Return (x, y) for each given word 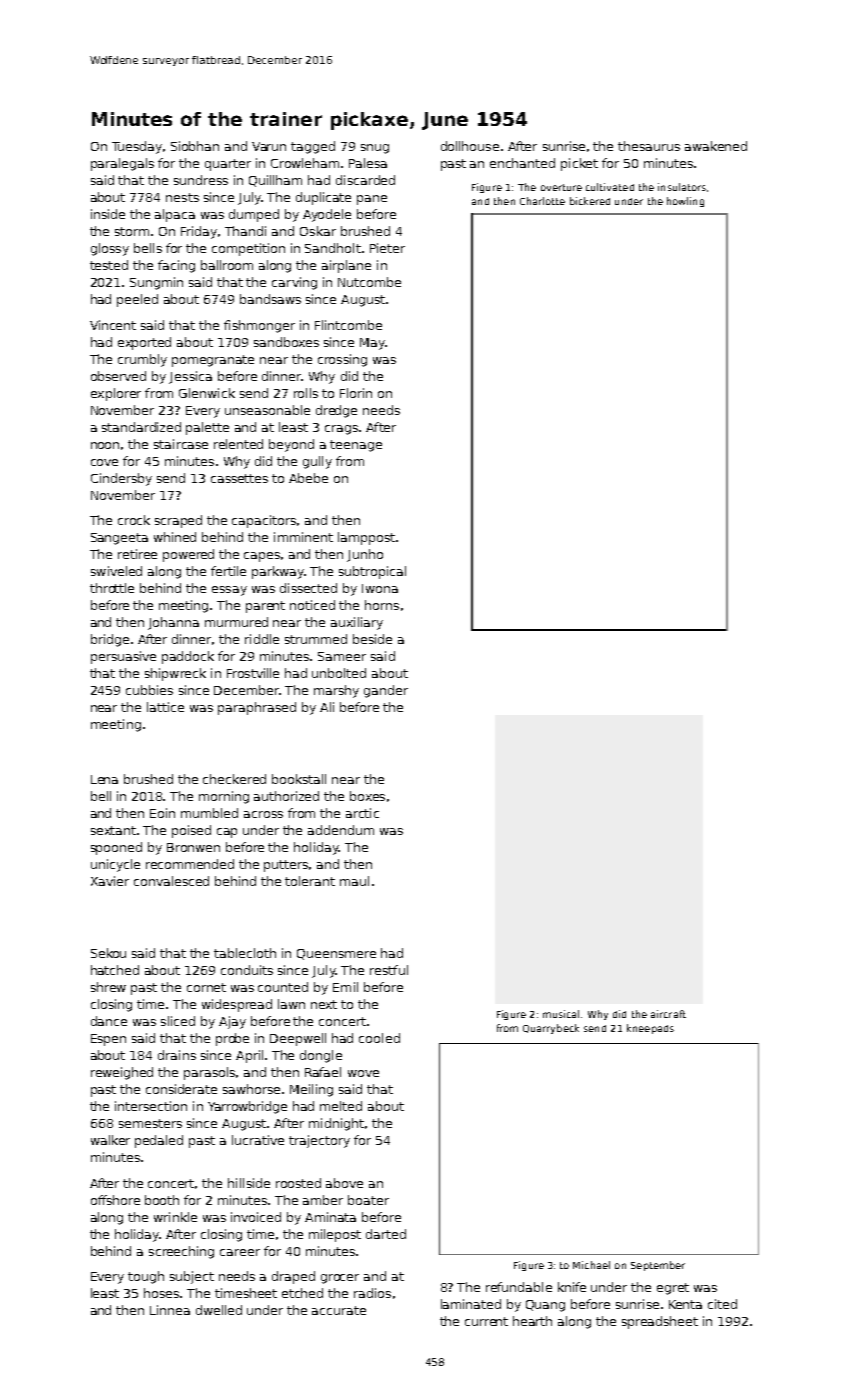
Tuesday (137, 147)
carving (294, 283)
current (486, 1321)
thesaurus (649, 146)
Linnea (170, 1310)
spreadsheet (660, 1322)
